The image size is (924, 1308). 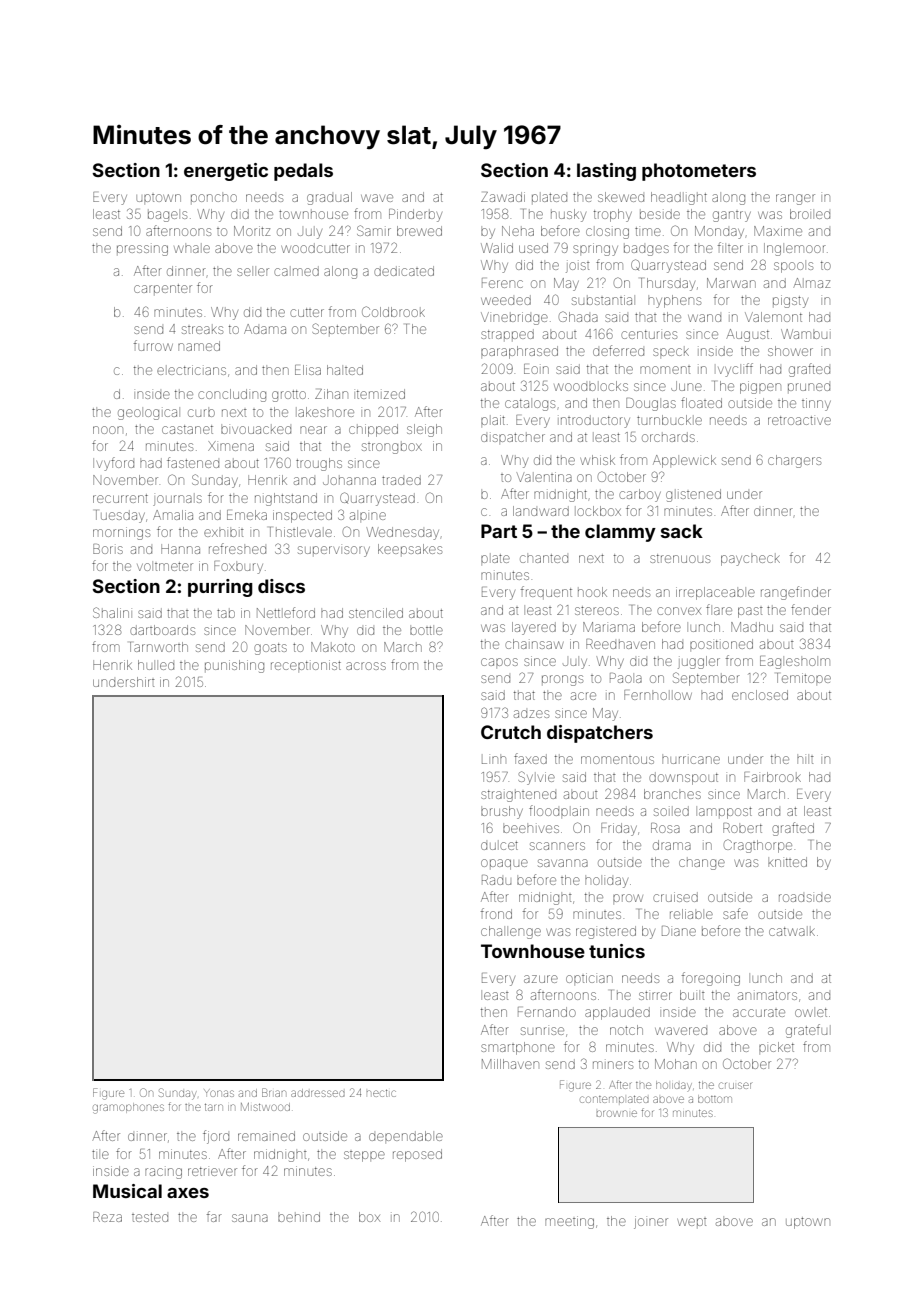 I want to click on behind, so click(x=299, y=1217).
